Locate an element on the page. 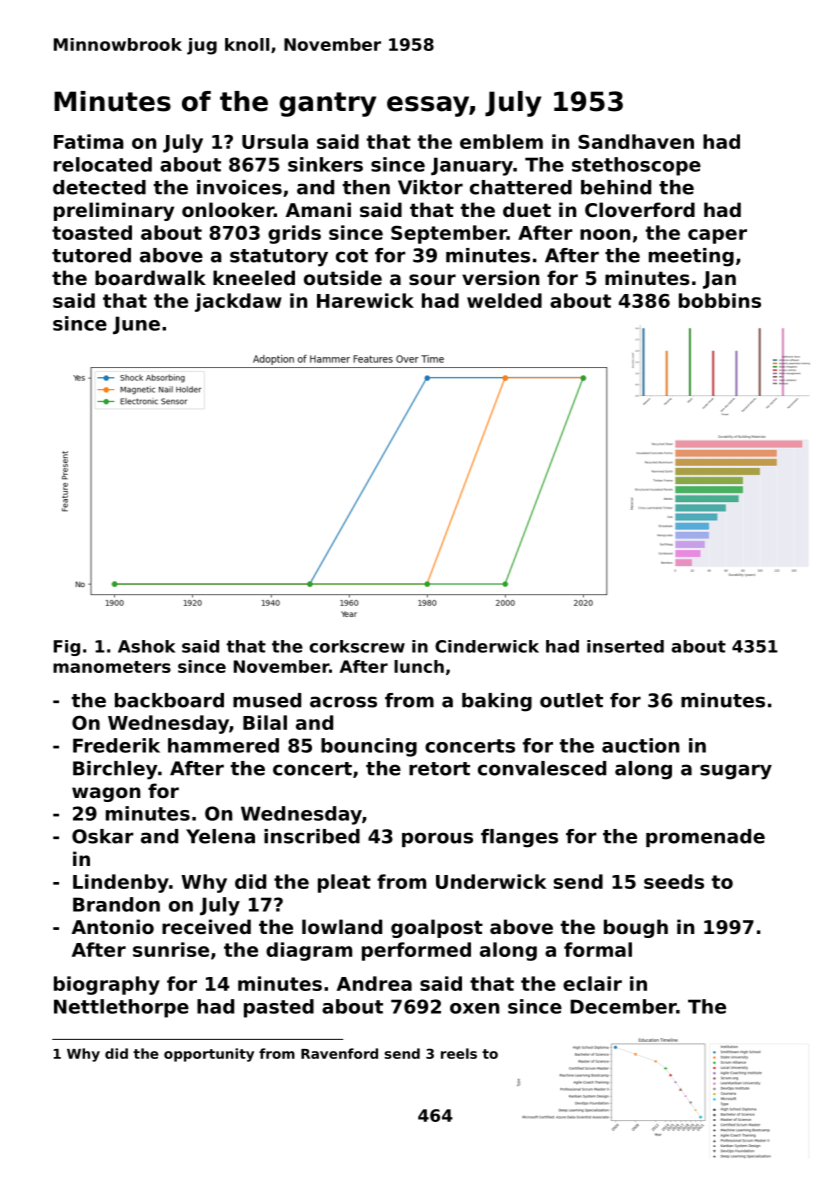 This page has height=1185, width=835. Ravenford is located at coordinates (339, 1053).
